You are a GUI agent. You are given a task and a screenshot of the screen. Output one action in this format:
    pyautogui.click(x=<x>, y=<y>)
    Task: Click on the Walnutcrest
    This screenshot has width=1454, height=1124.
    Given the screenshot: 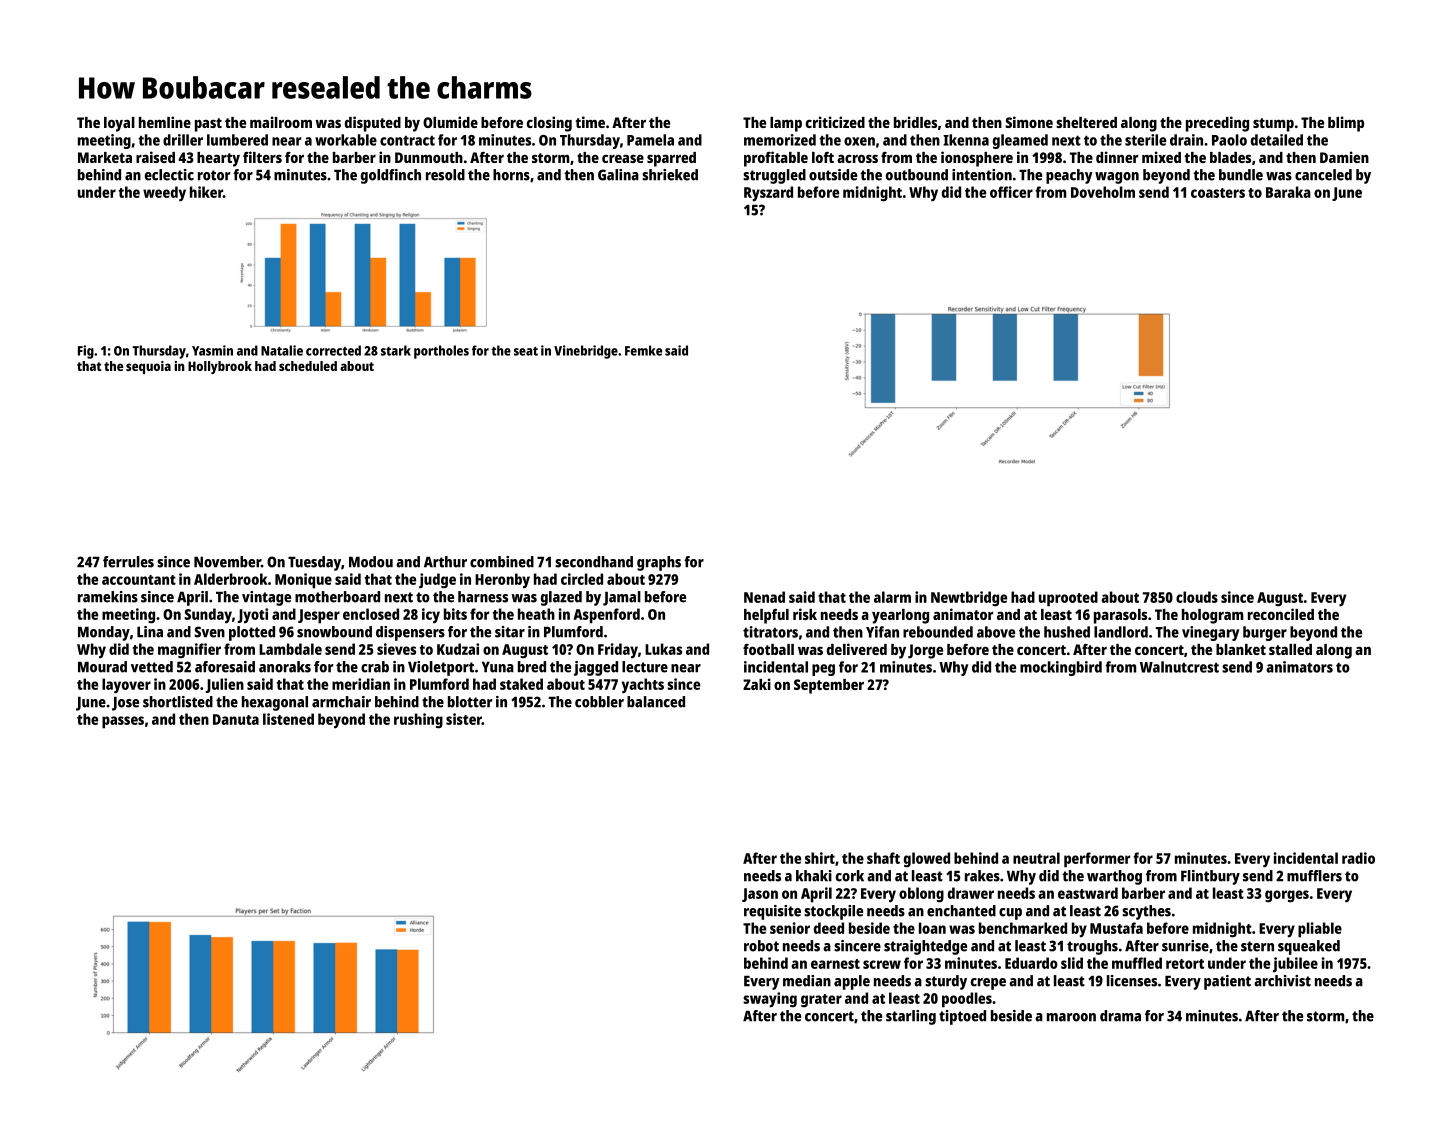 What is the action you would take?
    pyautogui.click(x=1179, y=667)
